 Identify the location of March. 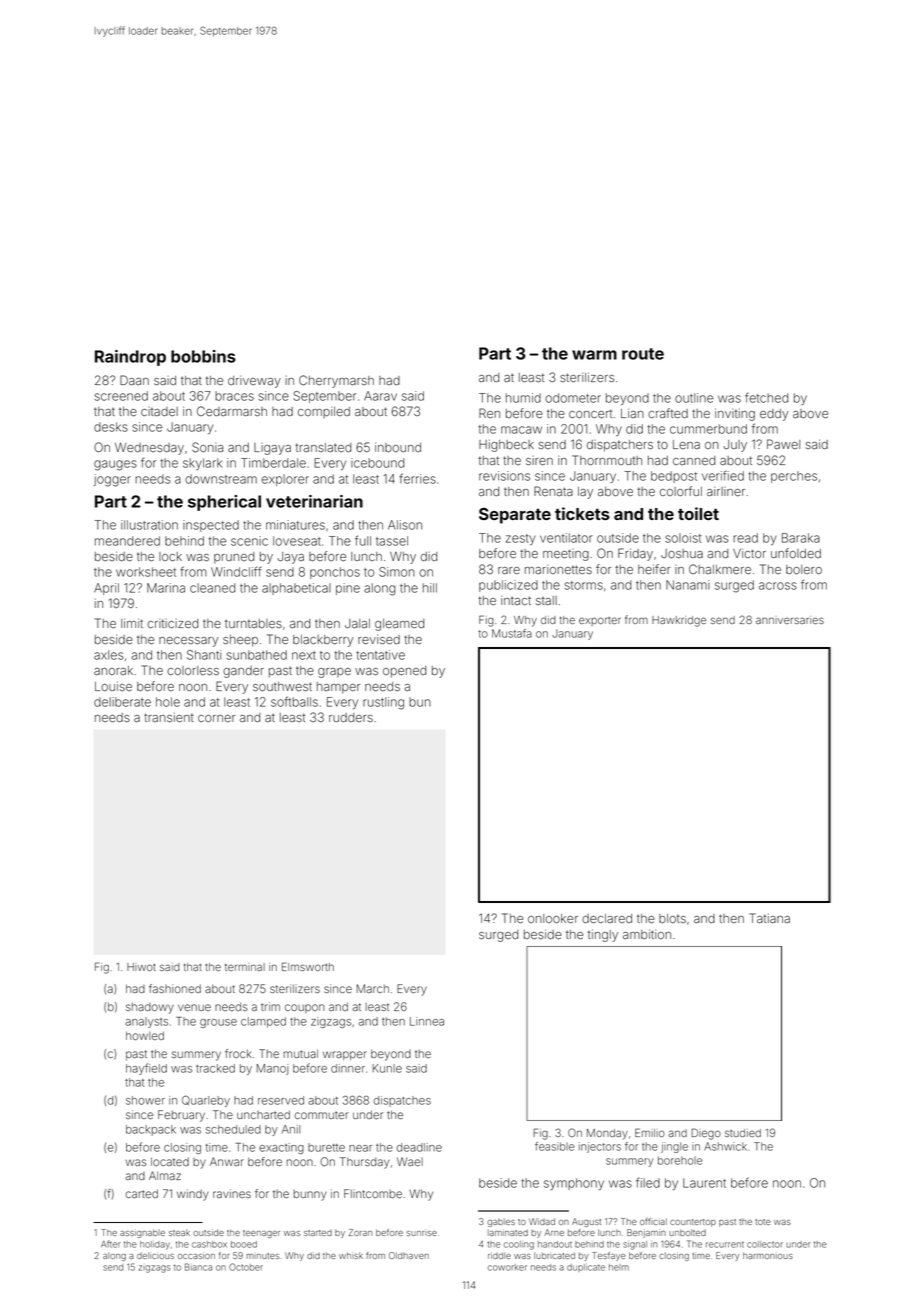
(373, 988).
